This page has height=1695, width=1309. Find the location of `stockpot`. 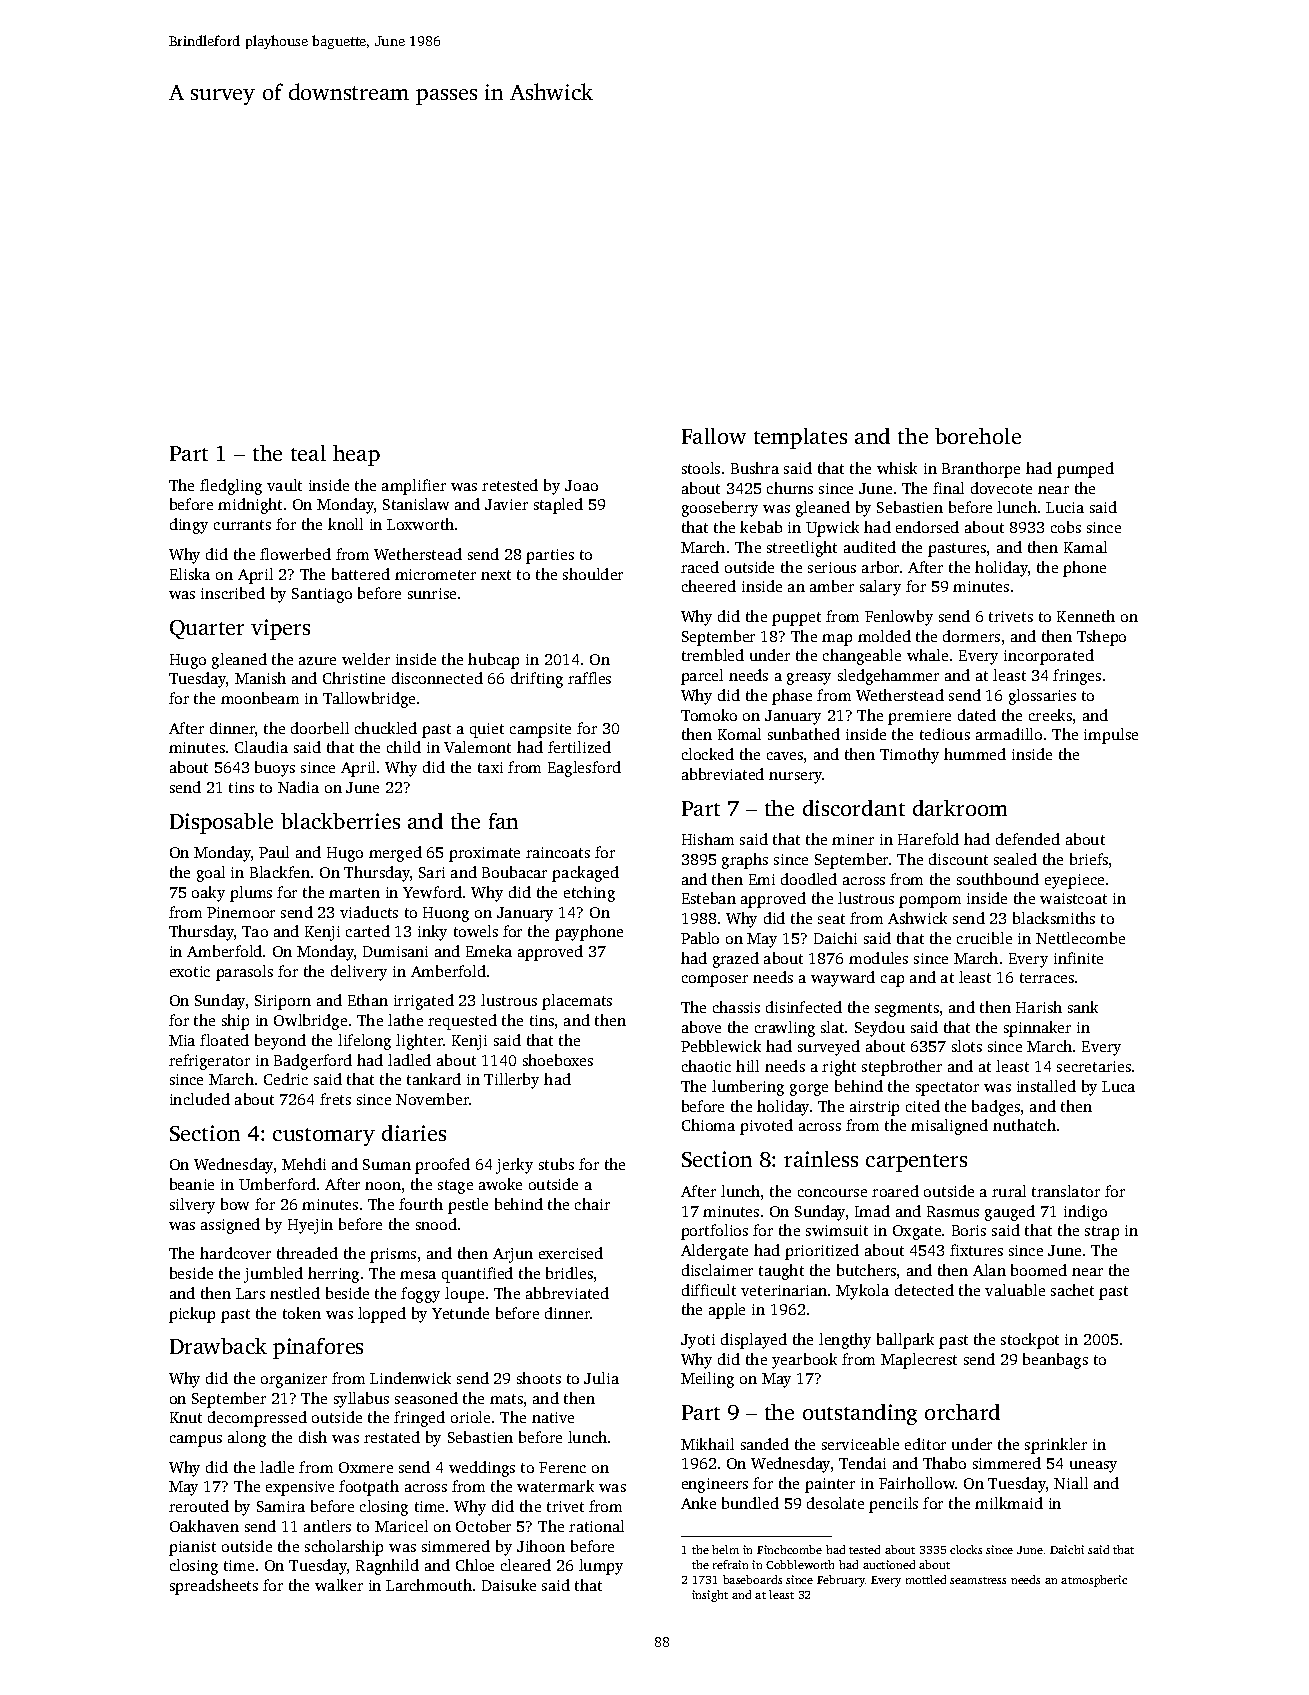

stockpot is located at coordinates (1030, 1341).
